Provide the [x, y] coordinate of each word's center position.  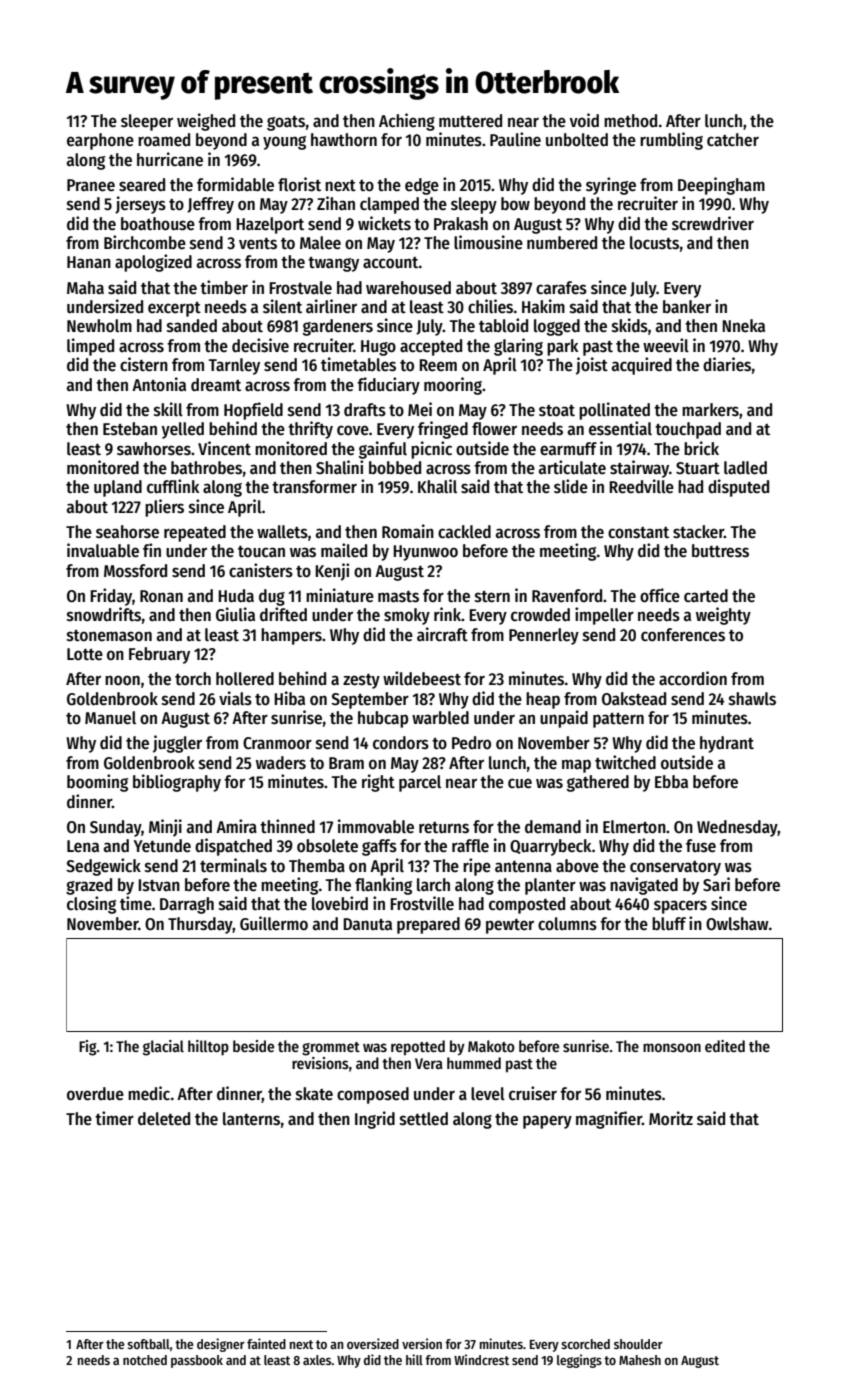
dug [272, 597]
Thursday [200, 925]
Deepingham [721, 186]
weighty [723, 616]
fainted [266, 1343]
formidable [235, 184]
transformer [314, 487]
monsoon [672, 1047]
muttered [470, 121]
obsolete [327, 846]
